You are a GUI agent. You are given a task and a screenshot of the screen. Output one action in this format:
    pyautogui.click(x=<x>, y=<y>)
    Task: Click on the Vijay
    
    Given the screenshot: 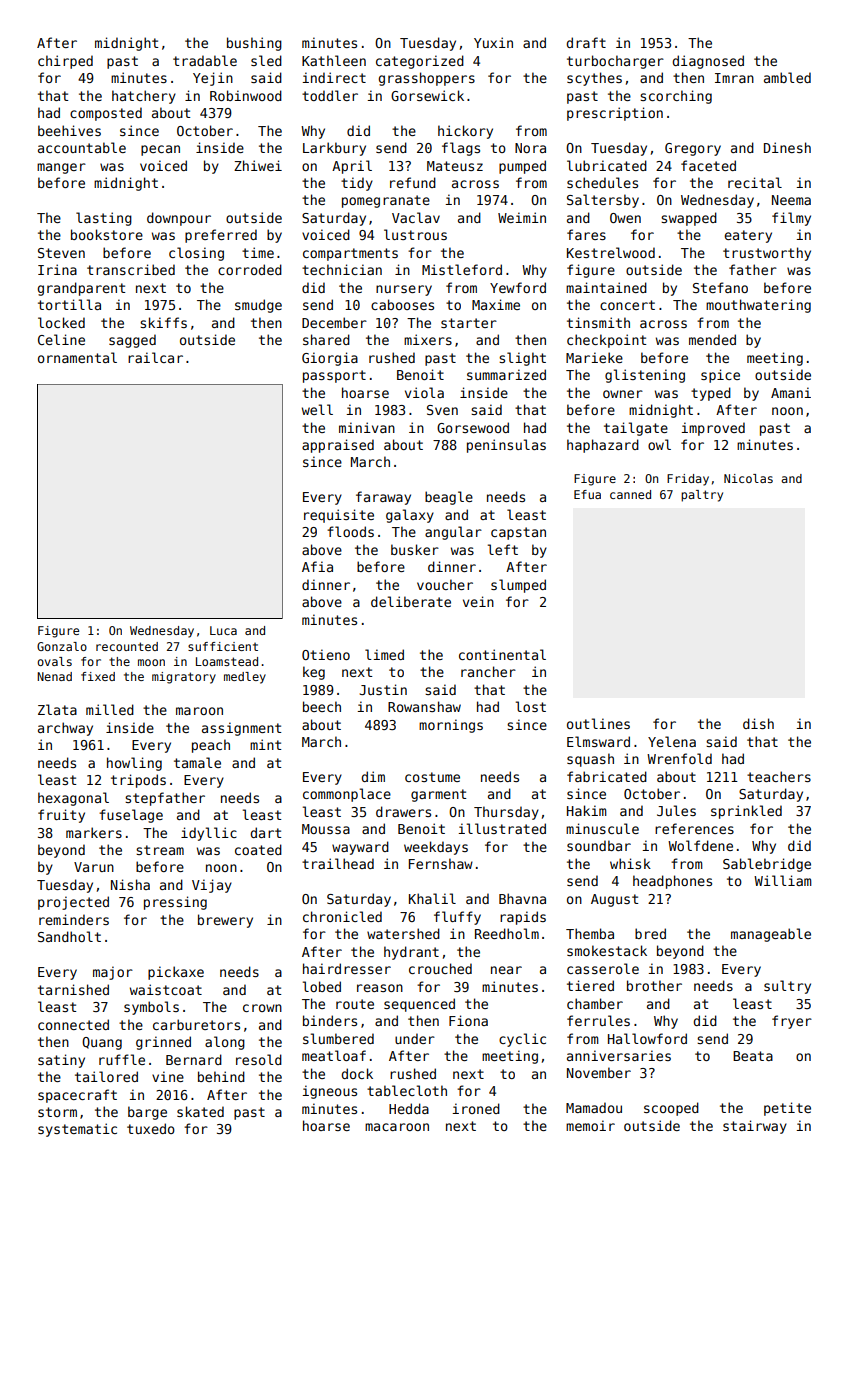 What is the action you would take?
    pyautogui.click(x=212, y=886)
